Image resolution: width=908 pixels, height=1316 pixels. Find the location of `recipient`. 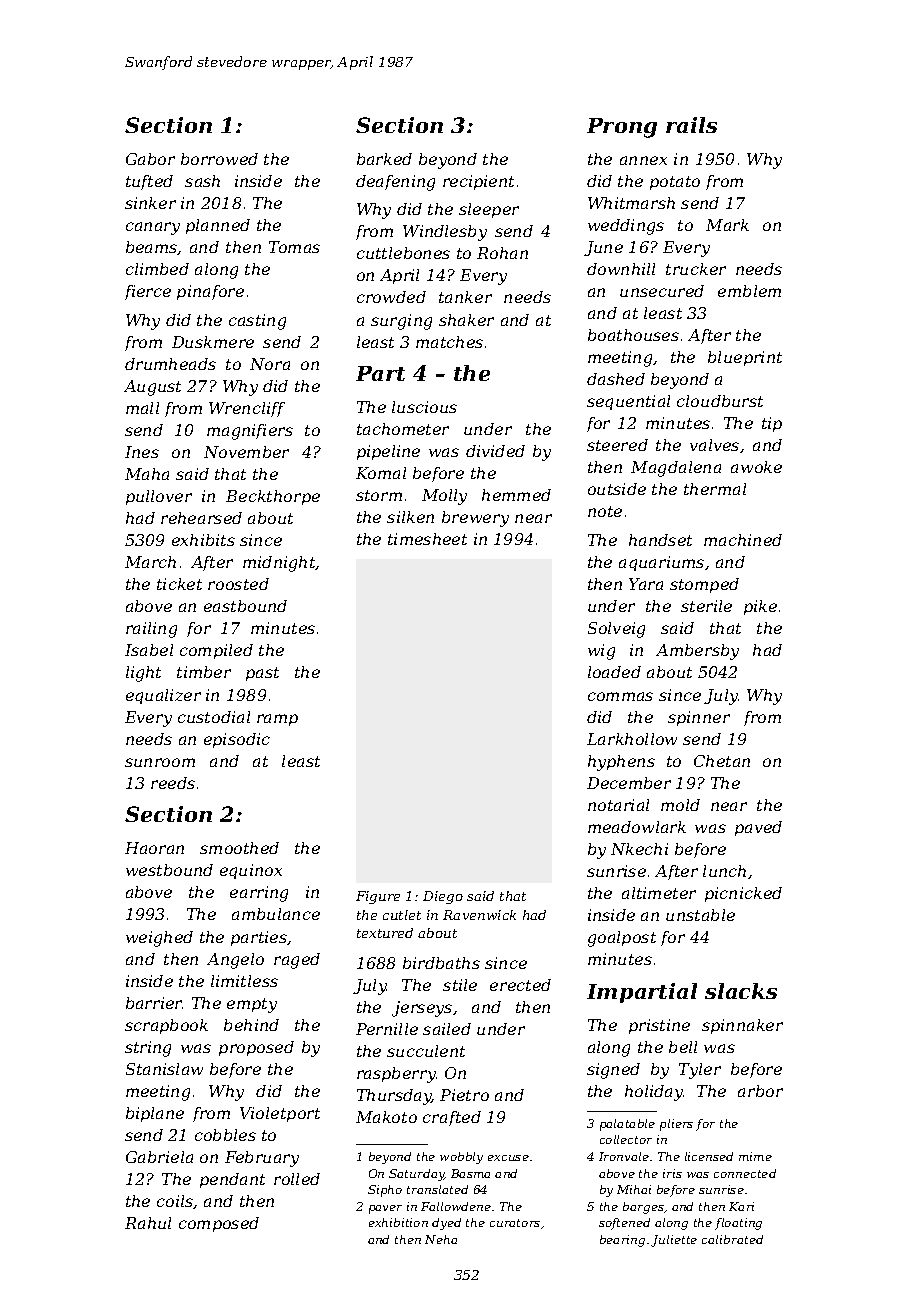

recipient is located at coordinates (478, 182).
